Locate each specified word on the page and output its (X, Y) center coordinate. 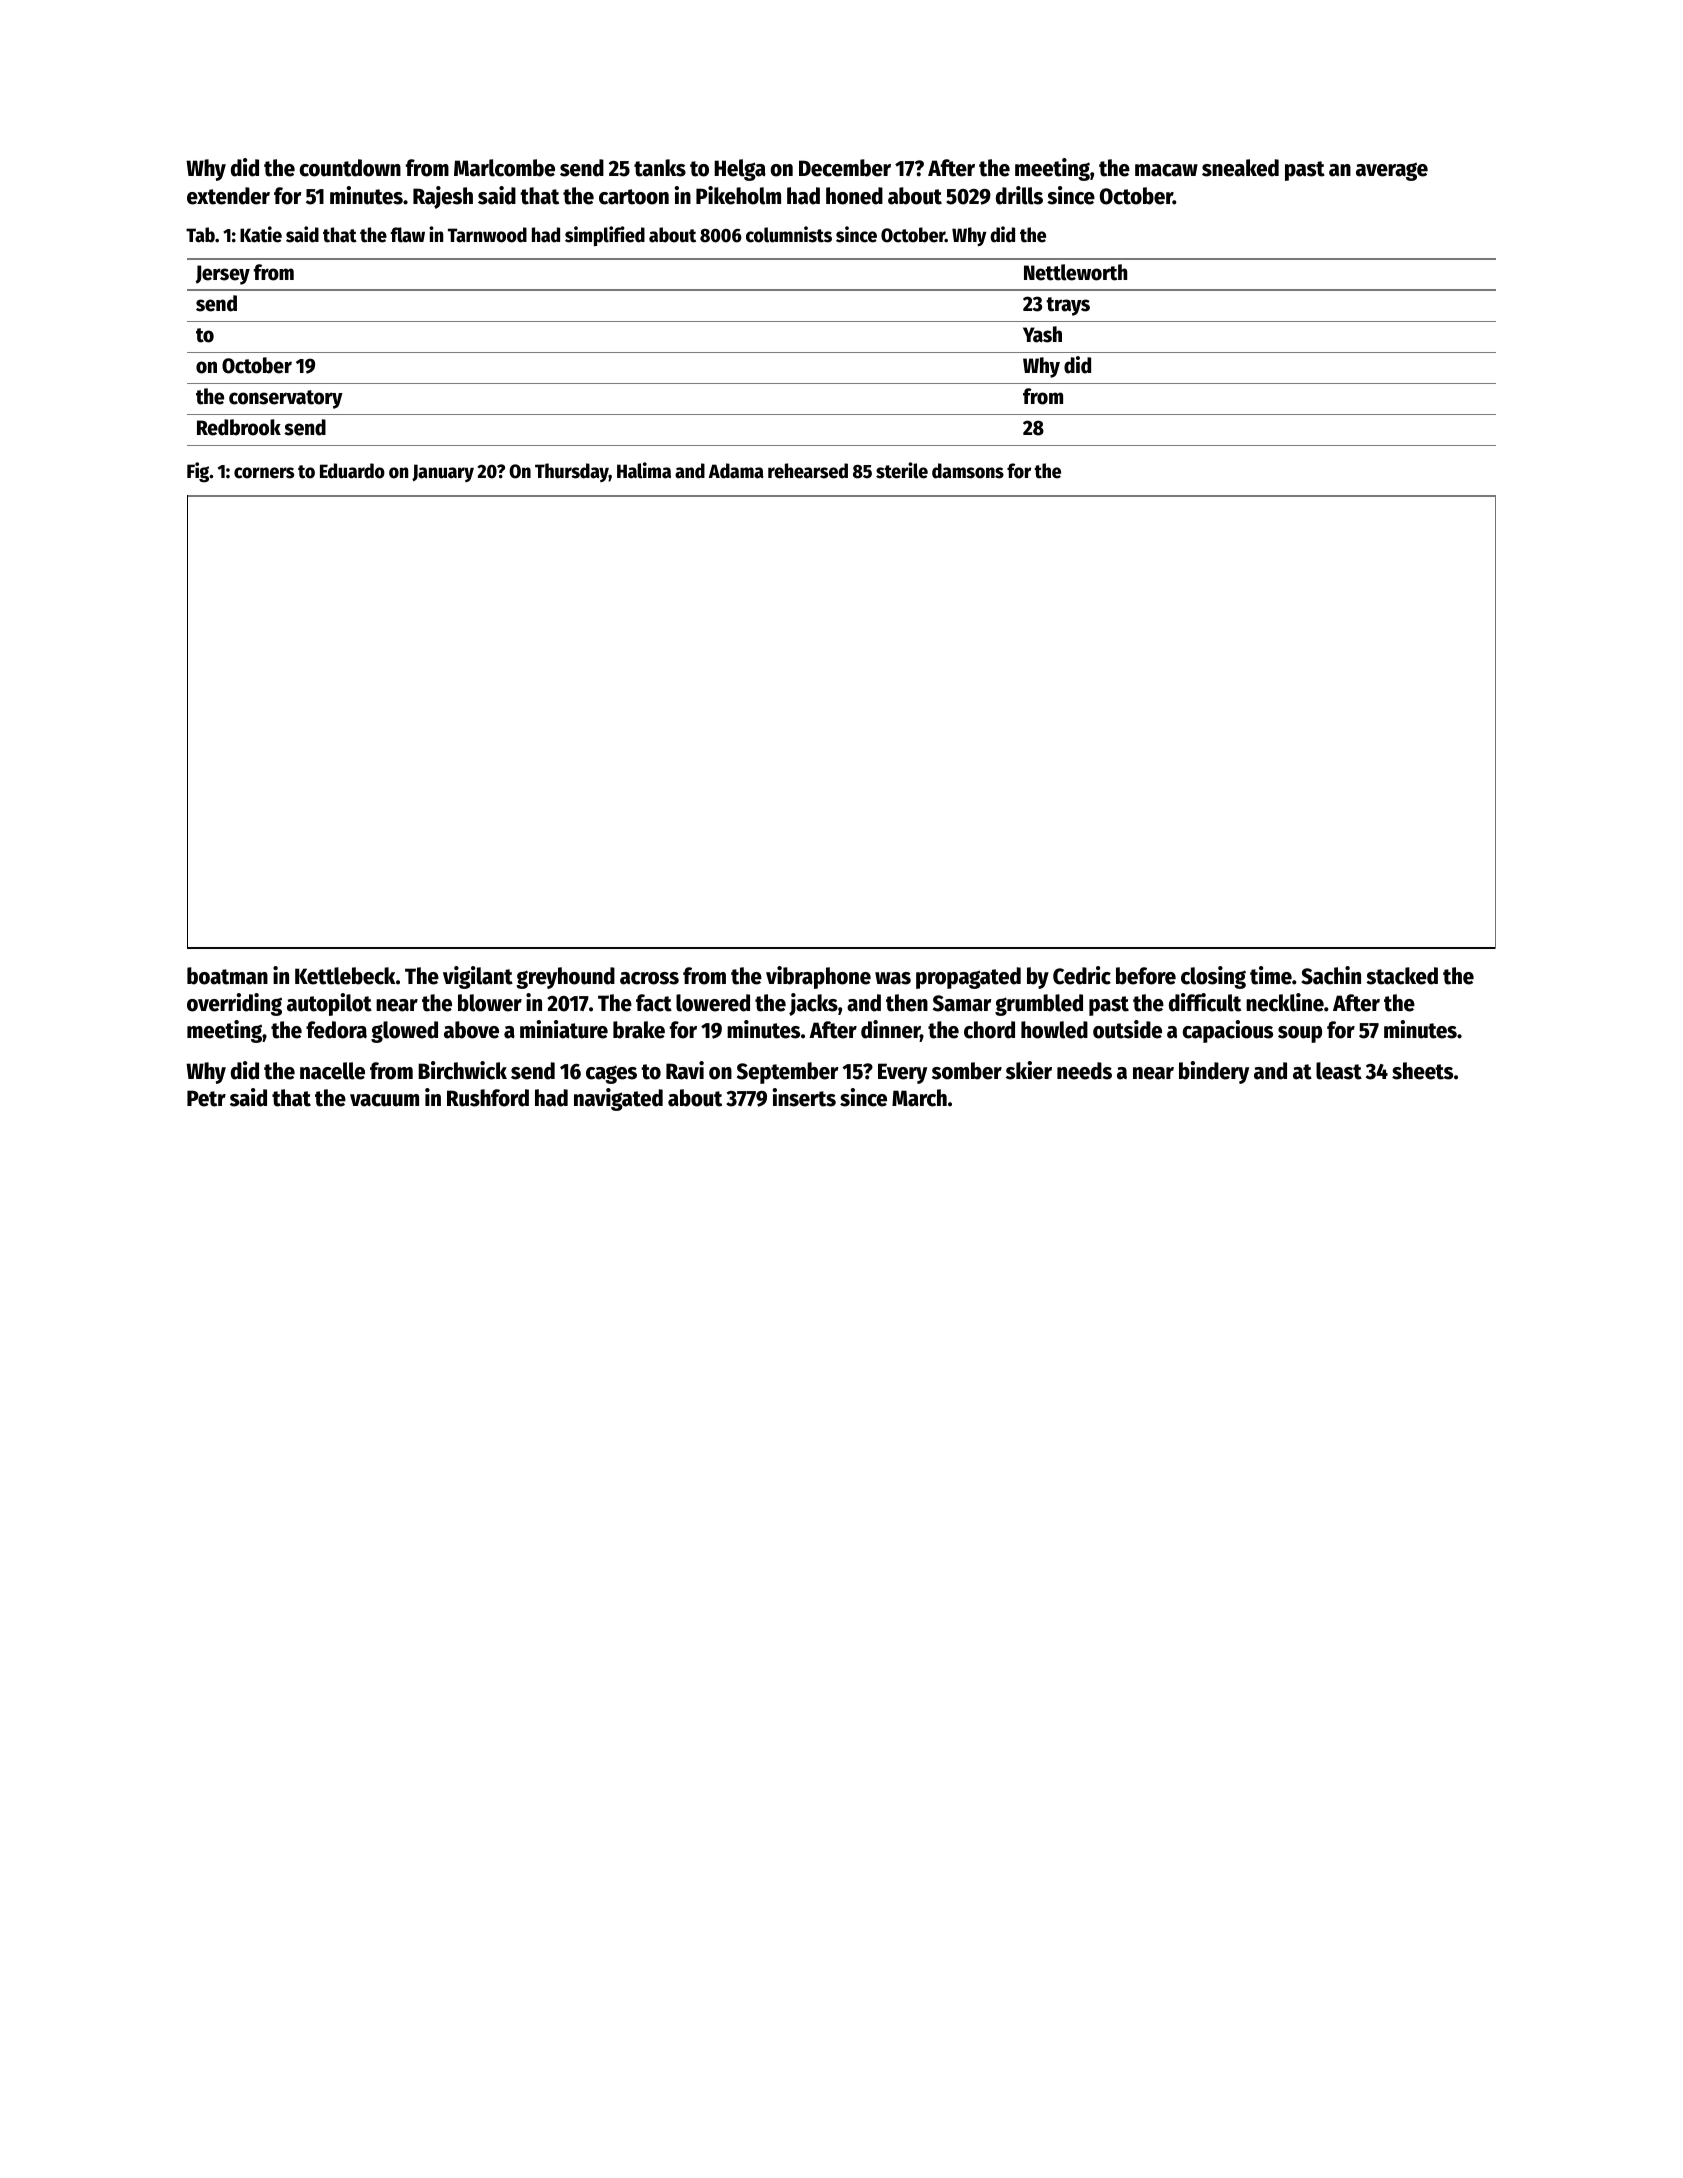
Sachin (1331, 975)
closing (1213, 977)
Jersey (223, 275)
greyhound (565, 978)
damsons (968, 471)
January (443, 473)
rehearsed (808, 471)
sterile (902, 470)
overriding (234, 1004)
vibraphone (818, 977)
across (649, 978)
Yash (1042, 334)
